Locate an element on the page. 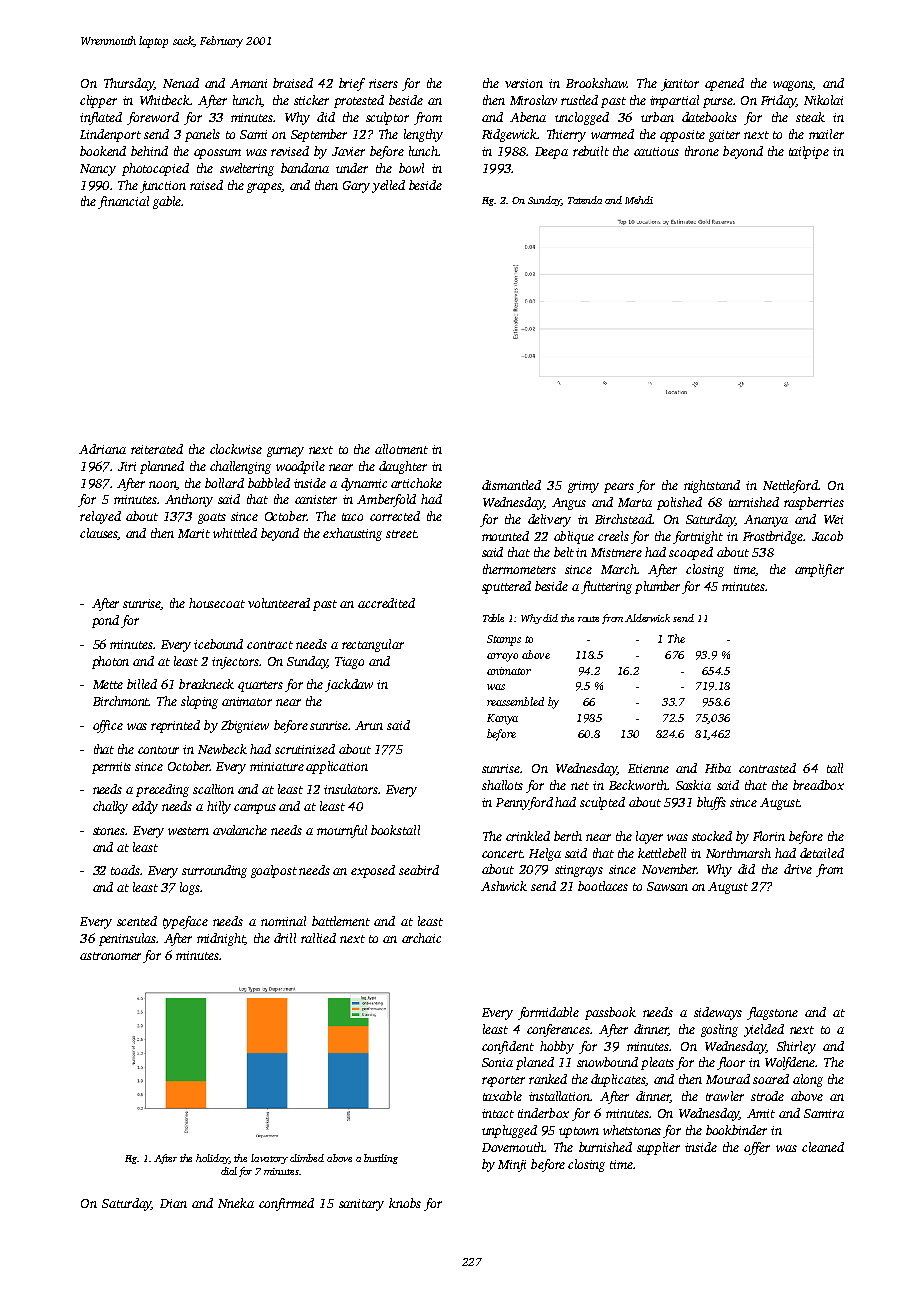 The height and width of the page is (1308, 924). clipper is located at coordinates (98, 101).
